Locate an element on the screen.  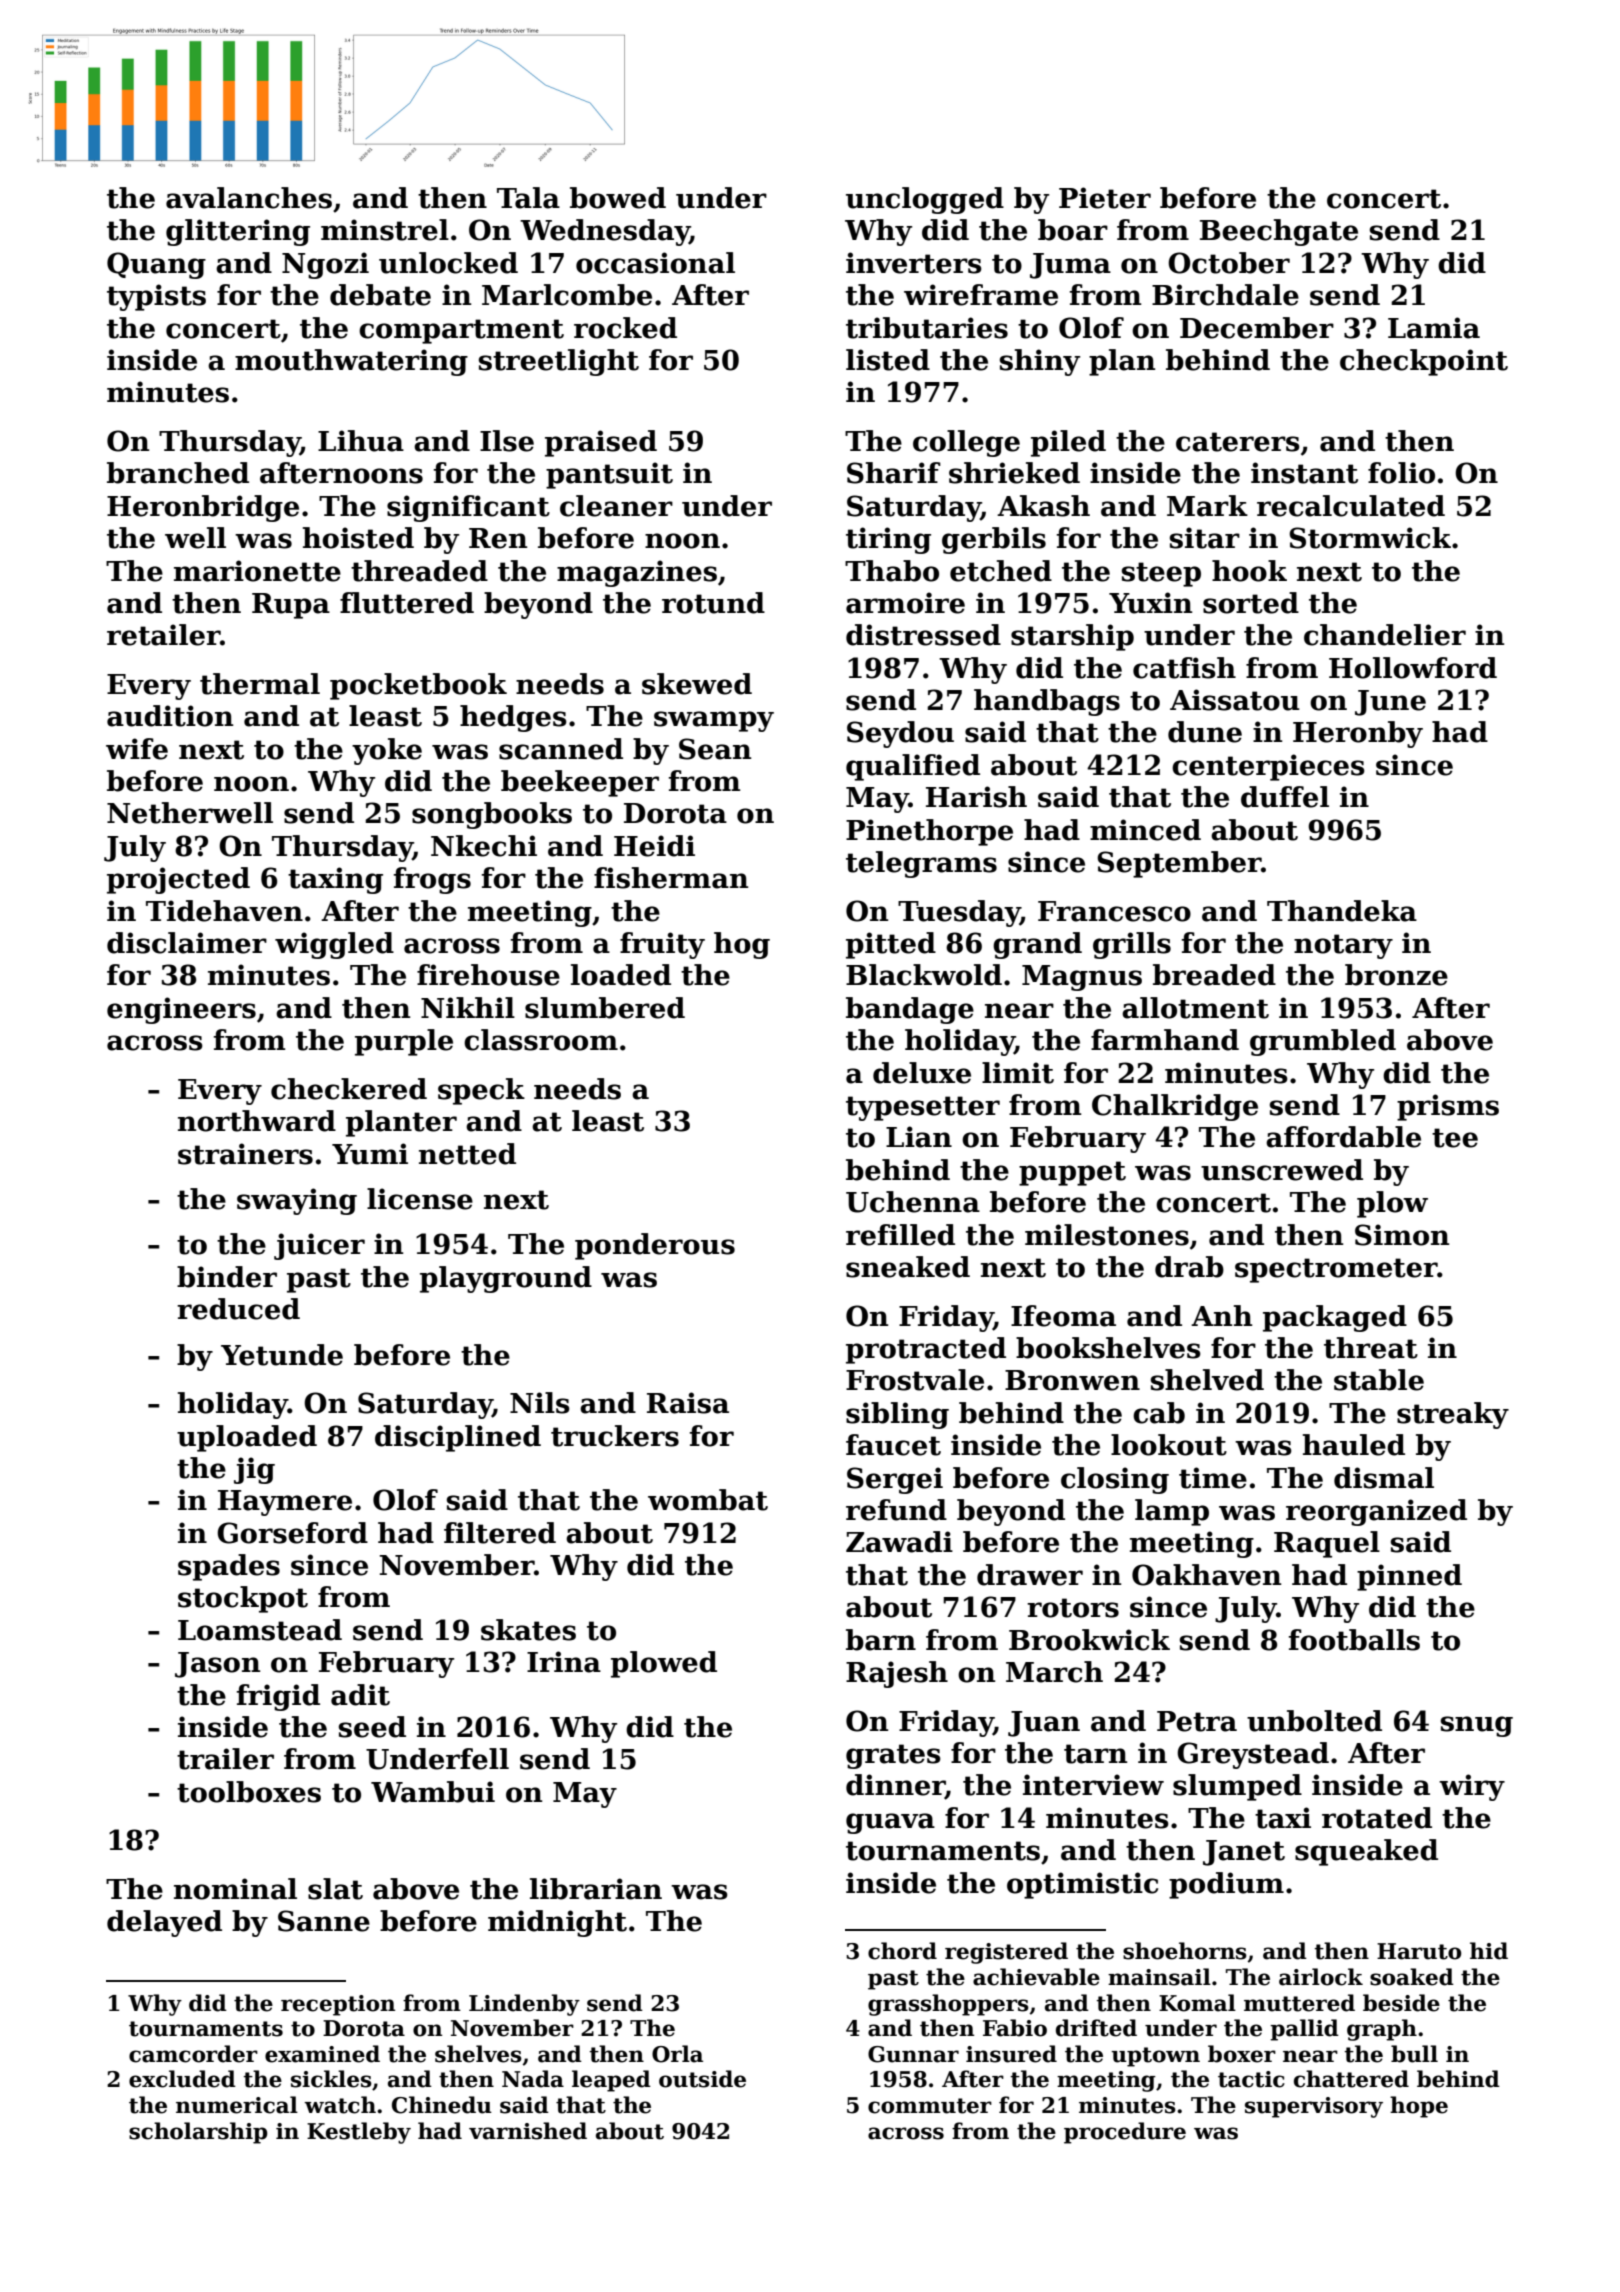
seed is located at coordinates (372, 1727).
